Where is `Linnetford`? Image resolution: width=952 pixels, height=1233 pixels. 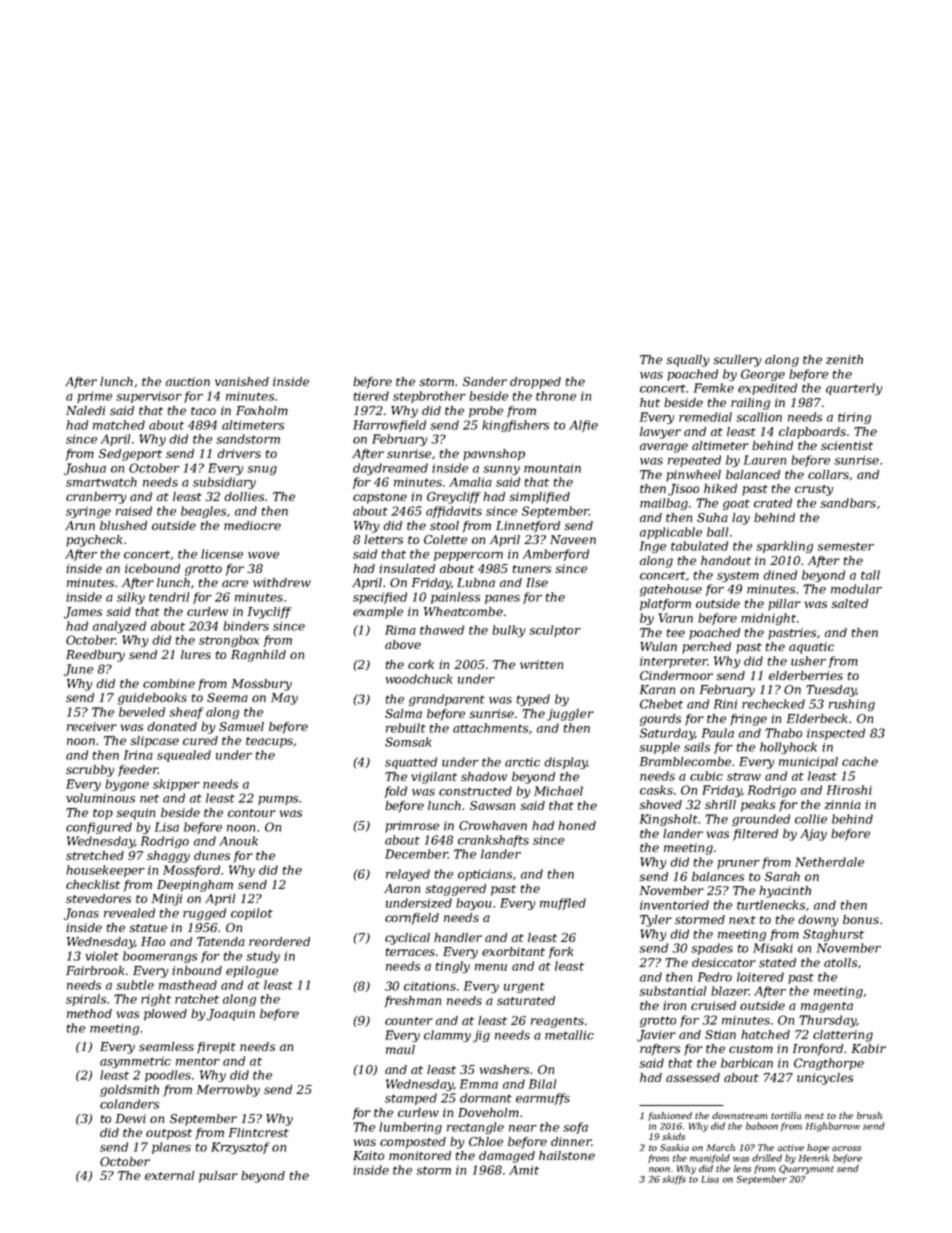 Linnetford is located at coordinates (528, 527).
